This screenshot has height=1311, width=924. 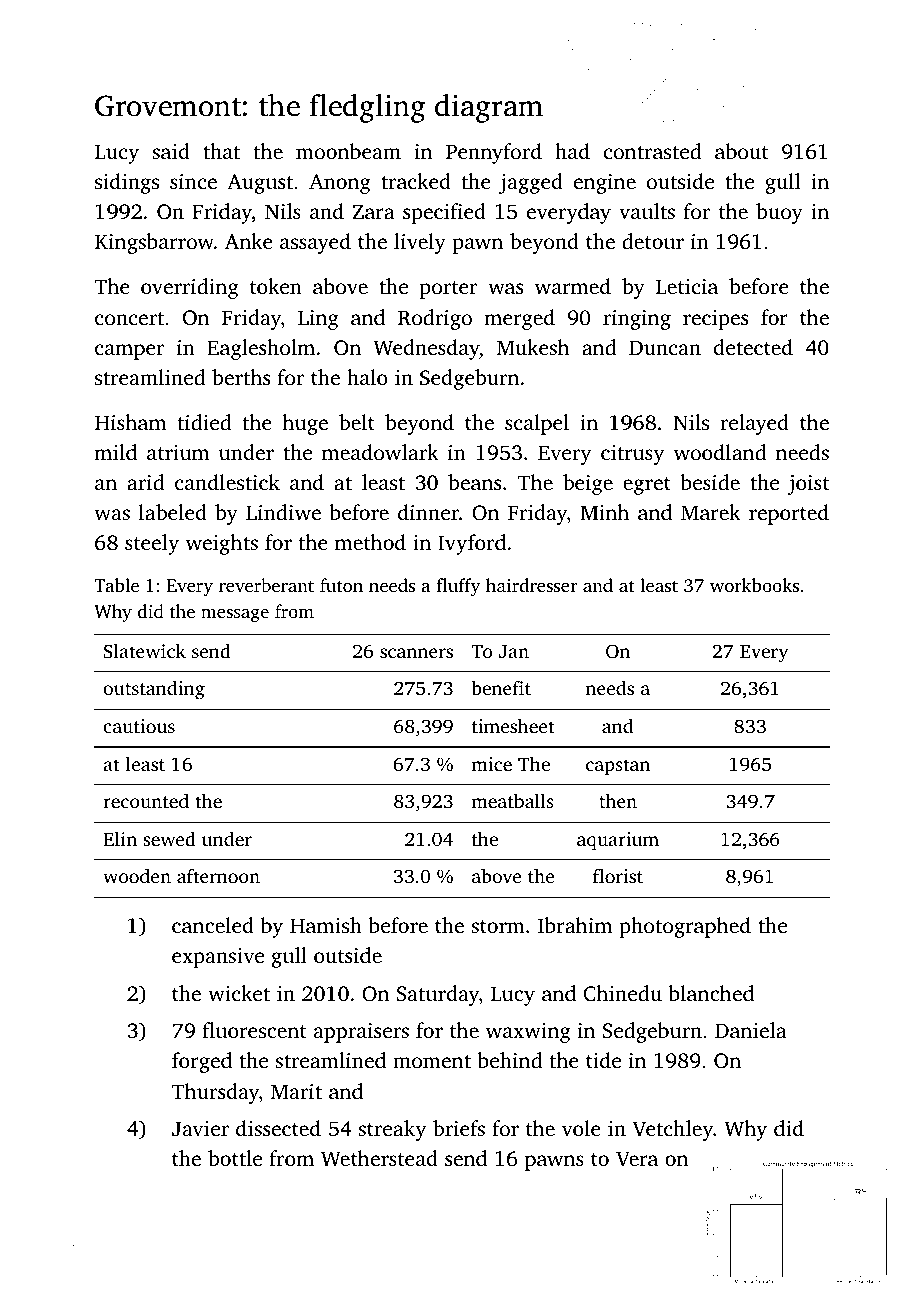 What do you see at coordinates (537, 424) in the screenshot?
I see `scalpel` at bounding box center [537, 424].
